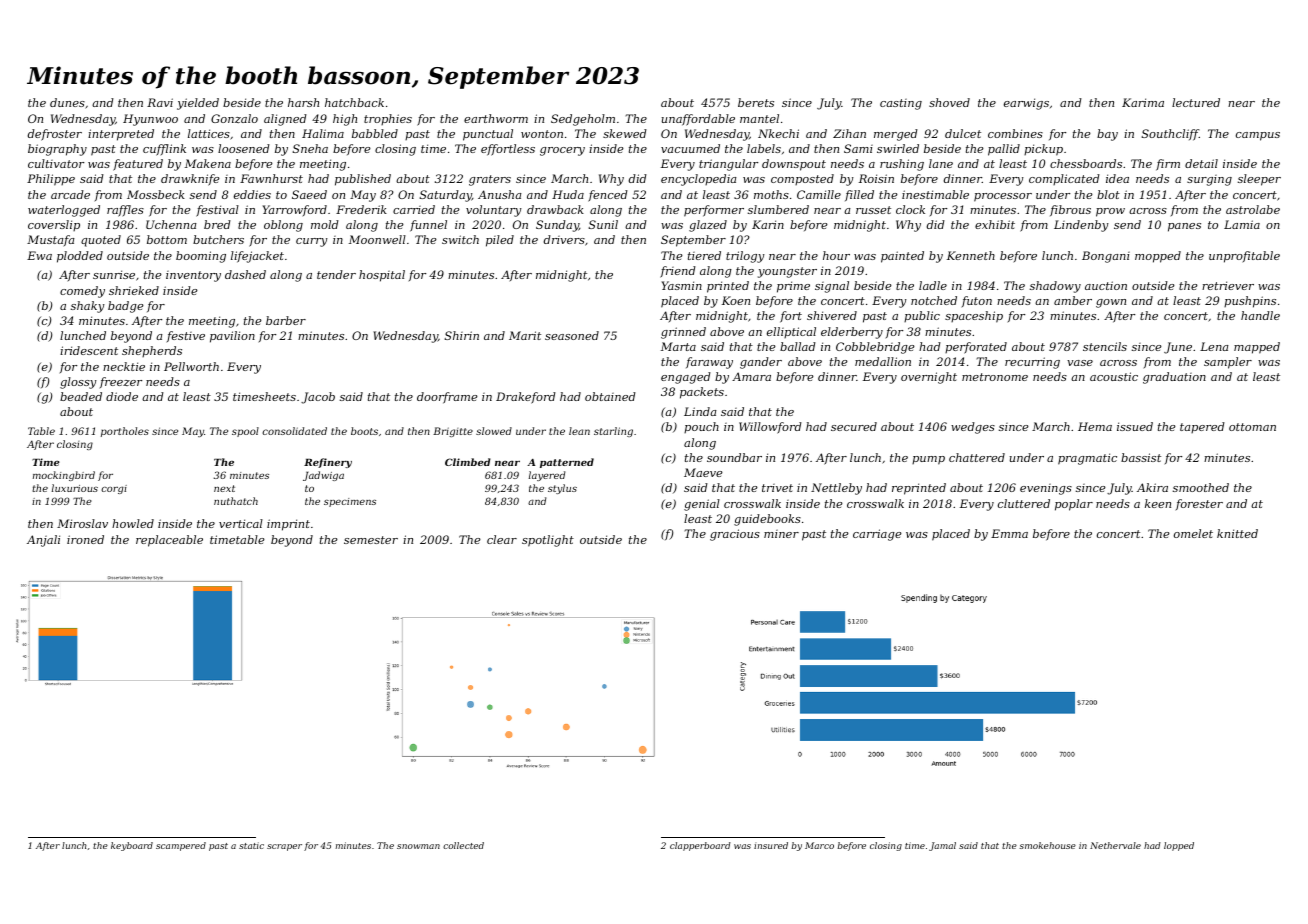 Image resolution: width=1308 pixels, height=924 pixels. What do you see at coordinates (678, 272) in the page?
I see `friend` at bounding box center [678, 272].
